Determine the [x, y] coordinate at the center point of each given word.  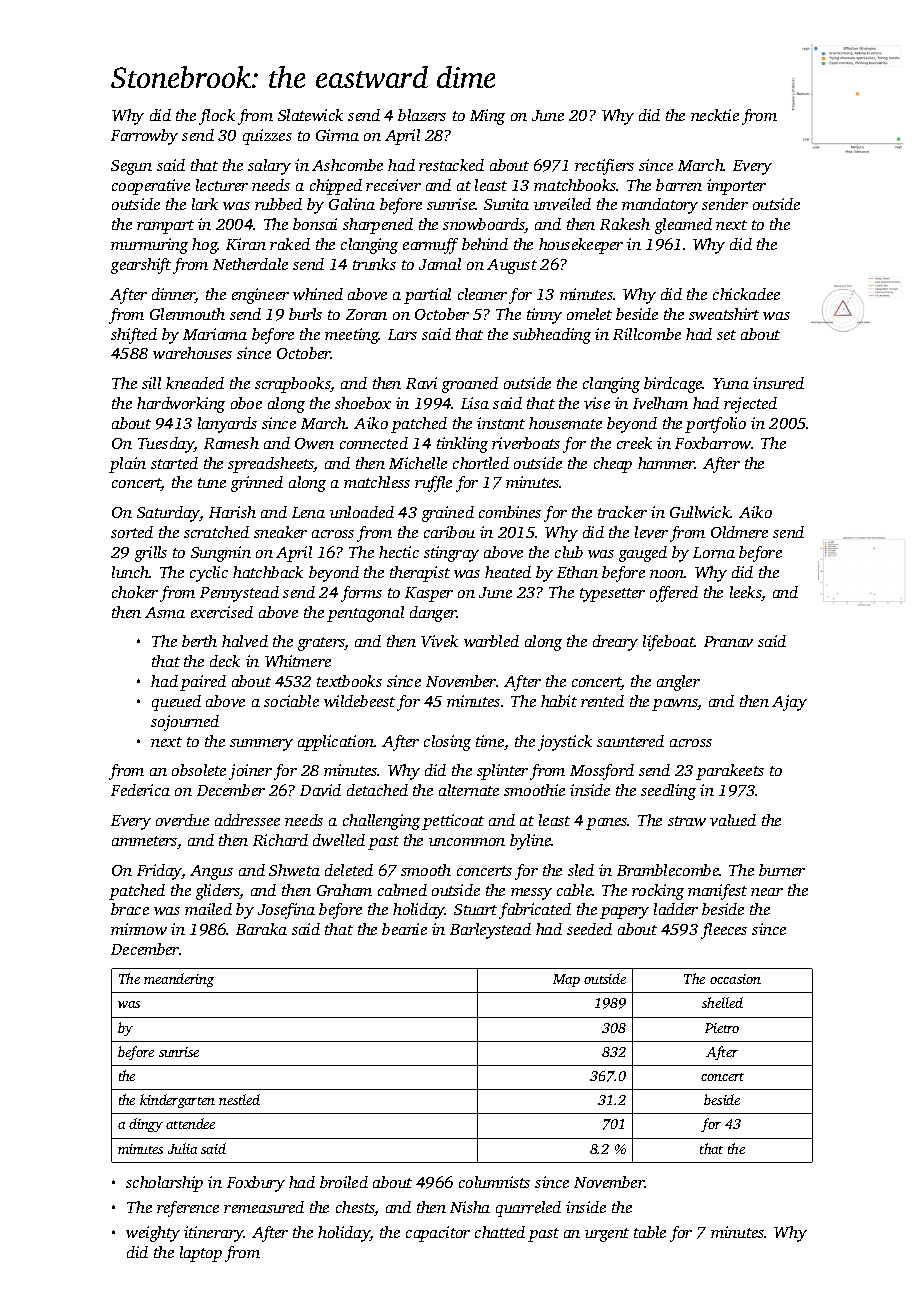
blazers [422, 115]
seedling [668, 792]
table [650, 1232]
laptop [201, 1254]
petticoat [453, 822]
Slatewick [310, 115]
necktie [715, 115]
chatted [500, 1232]
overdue [182, 820]
